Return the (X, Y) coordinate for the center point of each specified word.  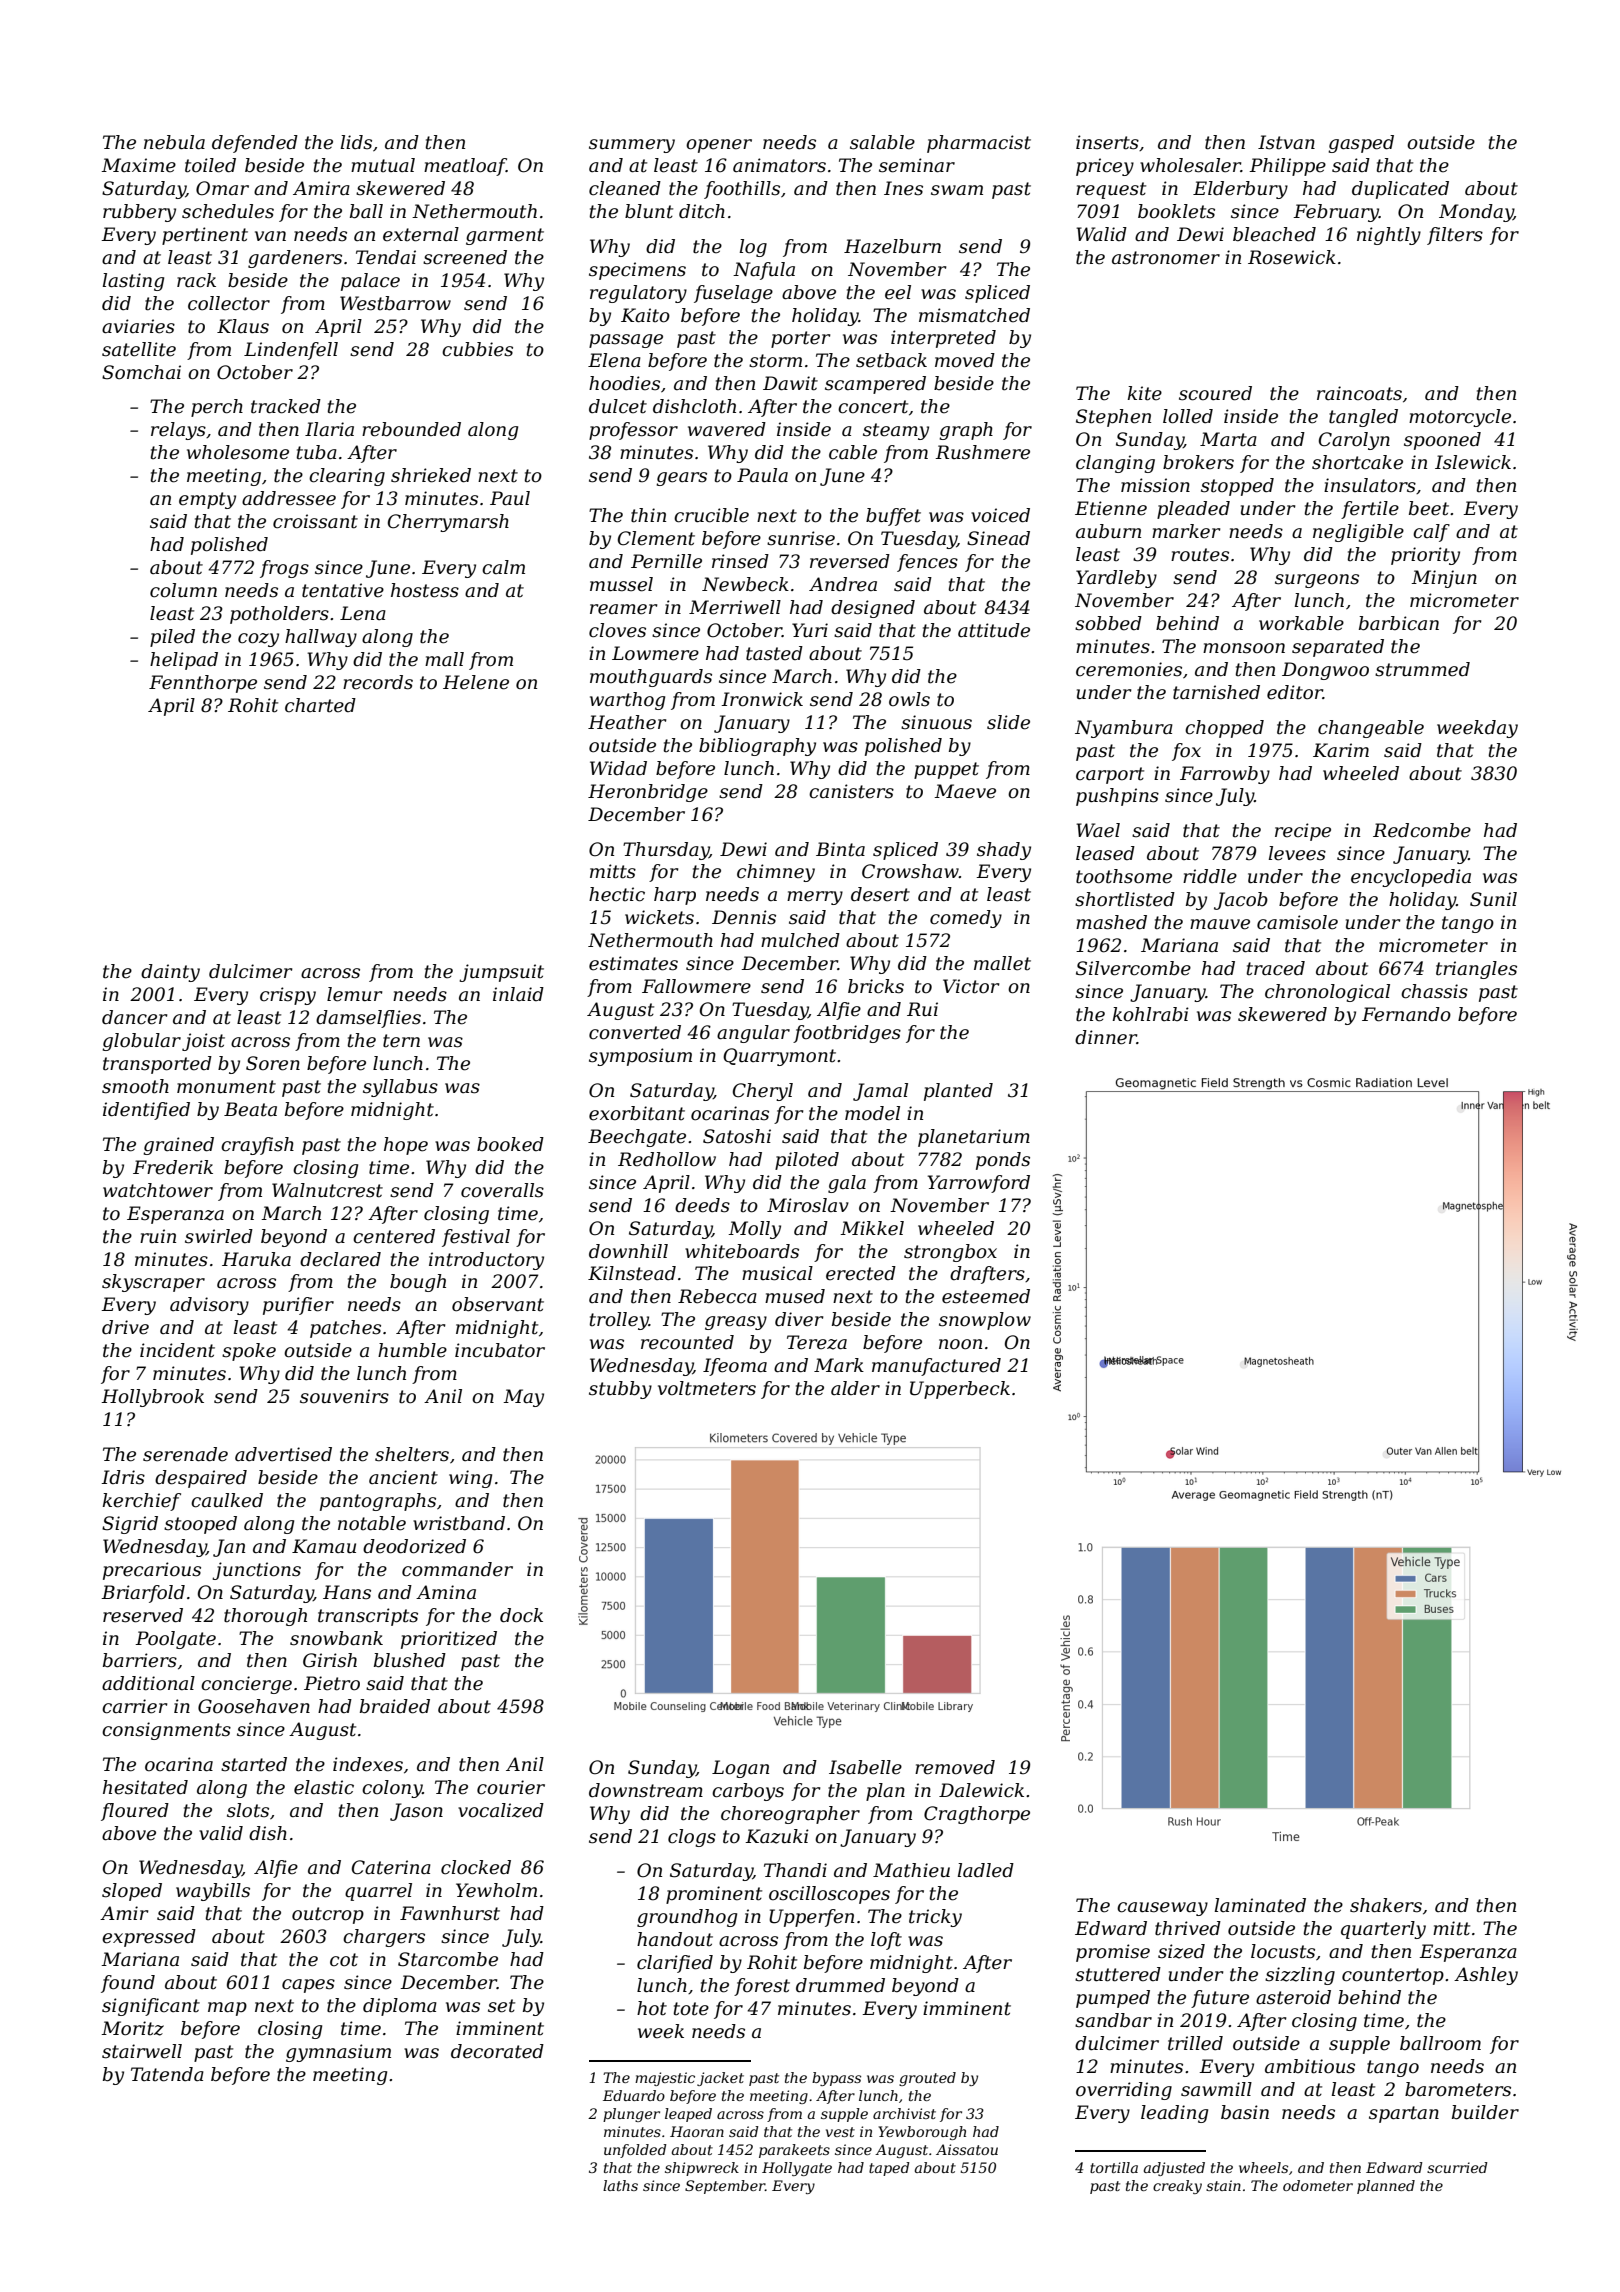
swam (957, 190)
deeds (702, 1205)
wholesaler (1190, 165)
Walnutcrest (327, 1190)
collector (229, 303)
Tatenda (167, 2074)
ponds (1003, 1161)
